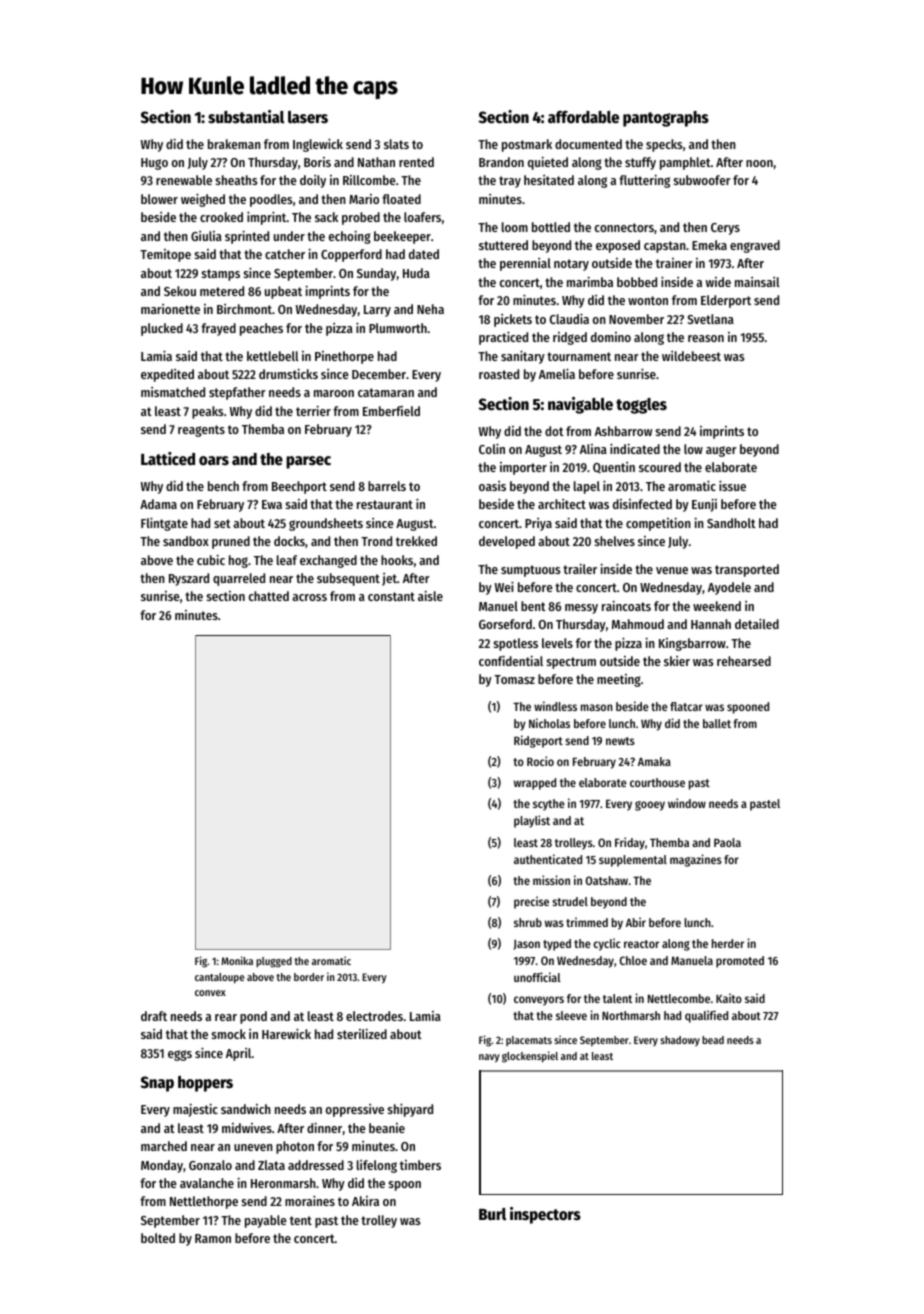  Describe the element at coordinates (545, 1215) in the screenshot. I see `inspectors` at that location.
